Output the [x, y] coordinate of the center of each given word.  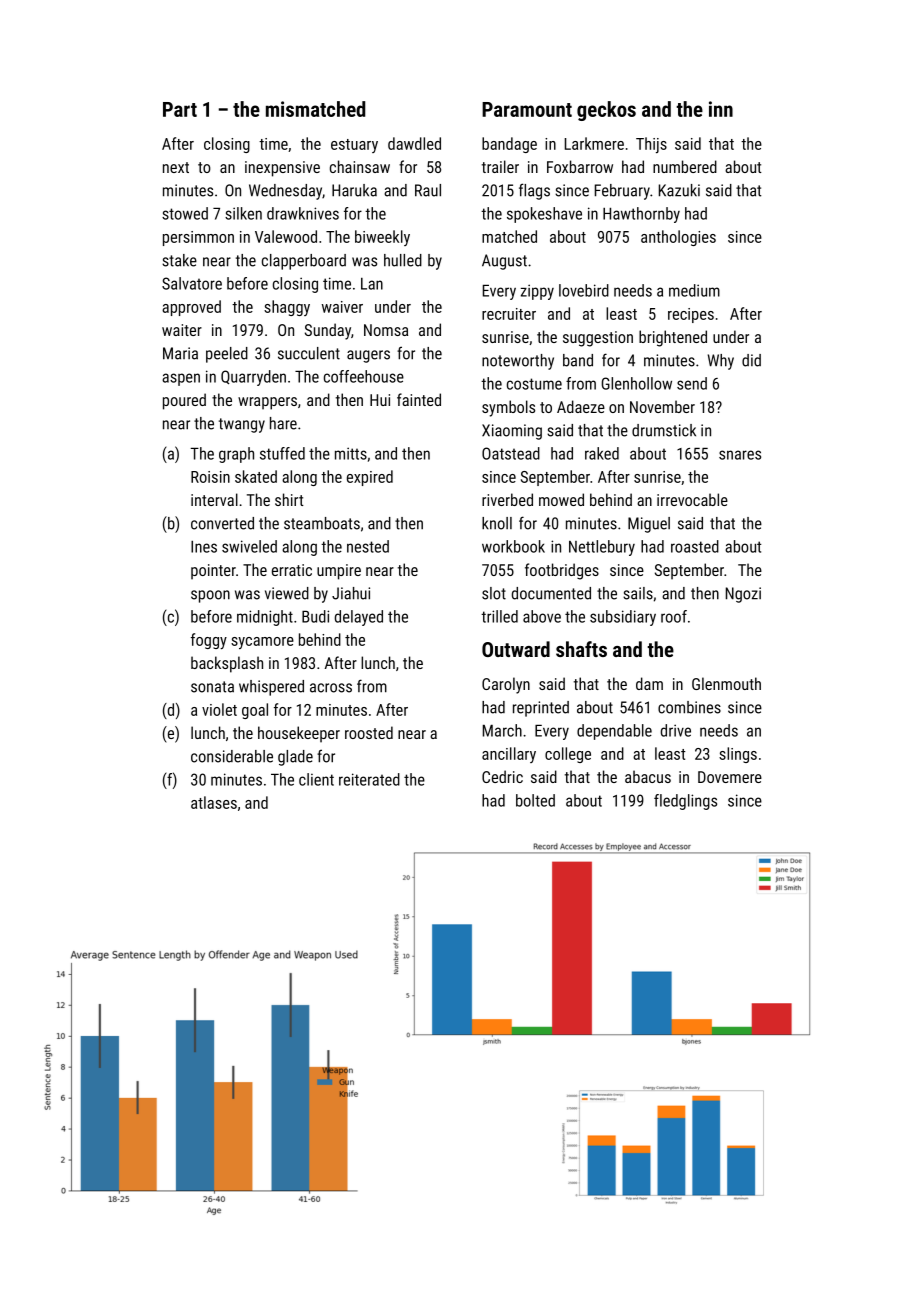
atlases [214, 802]
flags [534, 191]
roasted [695, 546]
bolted [535, 800]
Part [180, 109]
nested [368, 546]
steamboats [322, 523]
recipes [691, 315]
